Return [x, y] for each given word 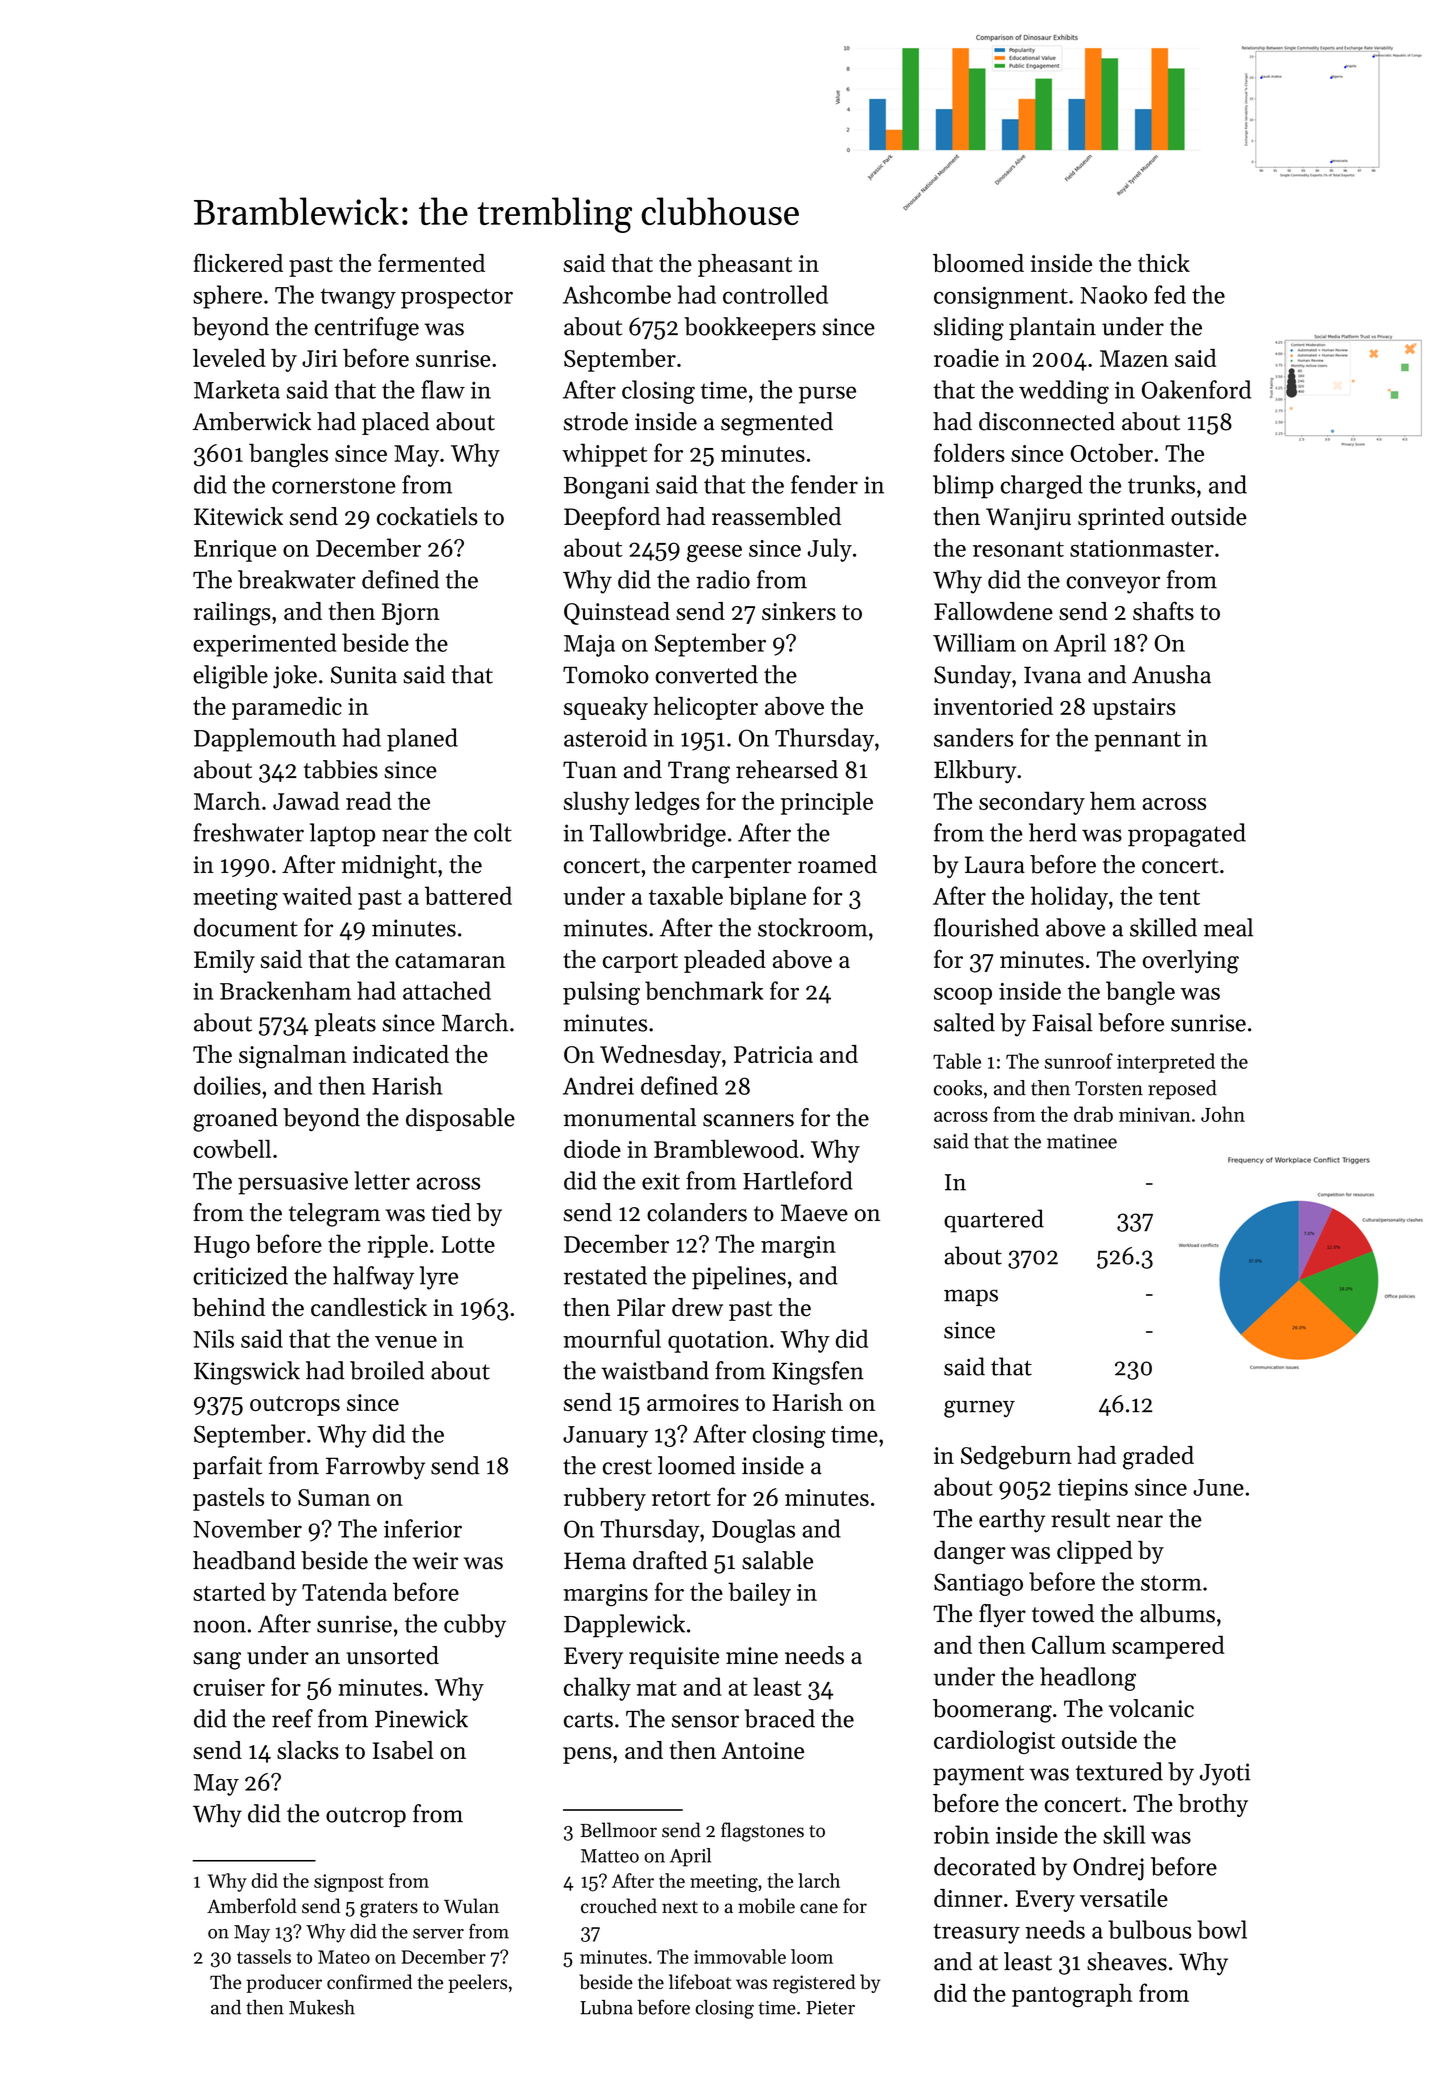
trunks [1161, 484]
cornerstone [334, 486]
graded [1158, 1458]
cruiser [229, 1687]
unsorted [392, 1655]
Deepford [612, 518]
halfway [373, 1278]
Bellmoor [618, 1830]
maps [971, 1297]
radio [723, 579]
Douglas [753, 1531]
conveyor [1113, 585]
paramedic [287, 708]
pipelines [739, 1278]
